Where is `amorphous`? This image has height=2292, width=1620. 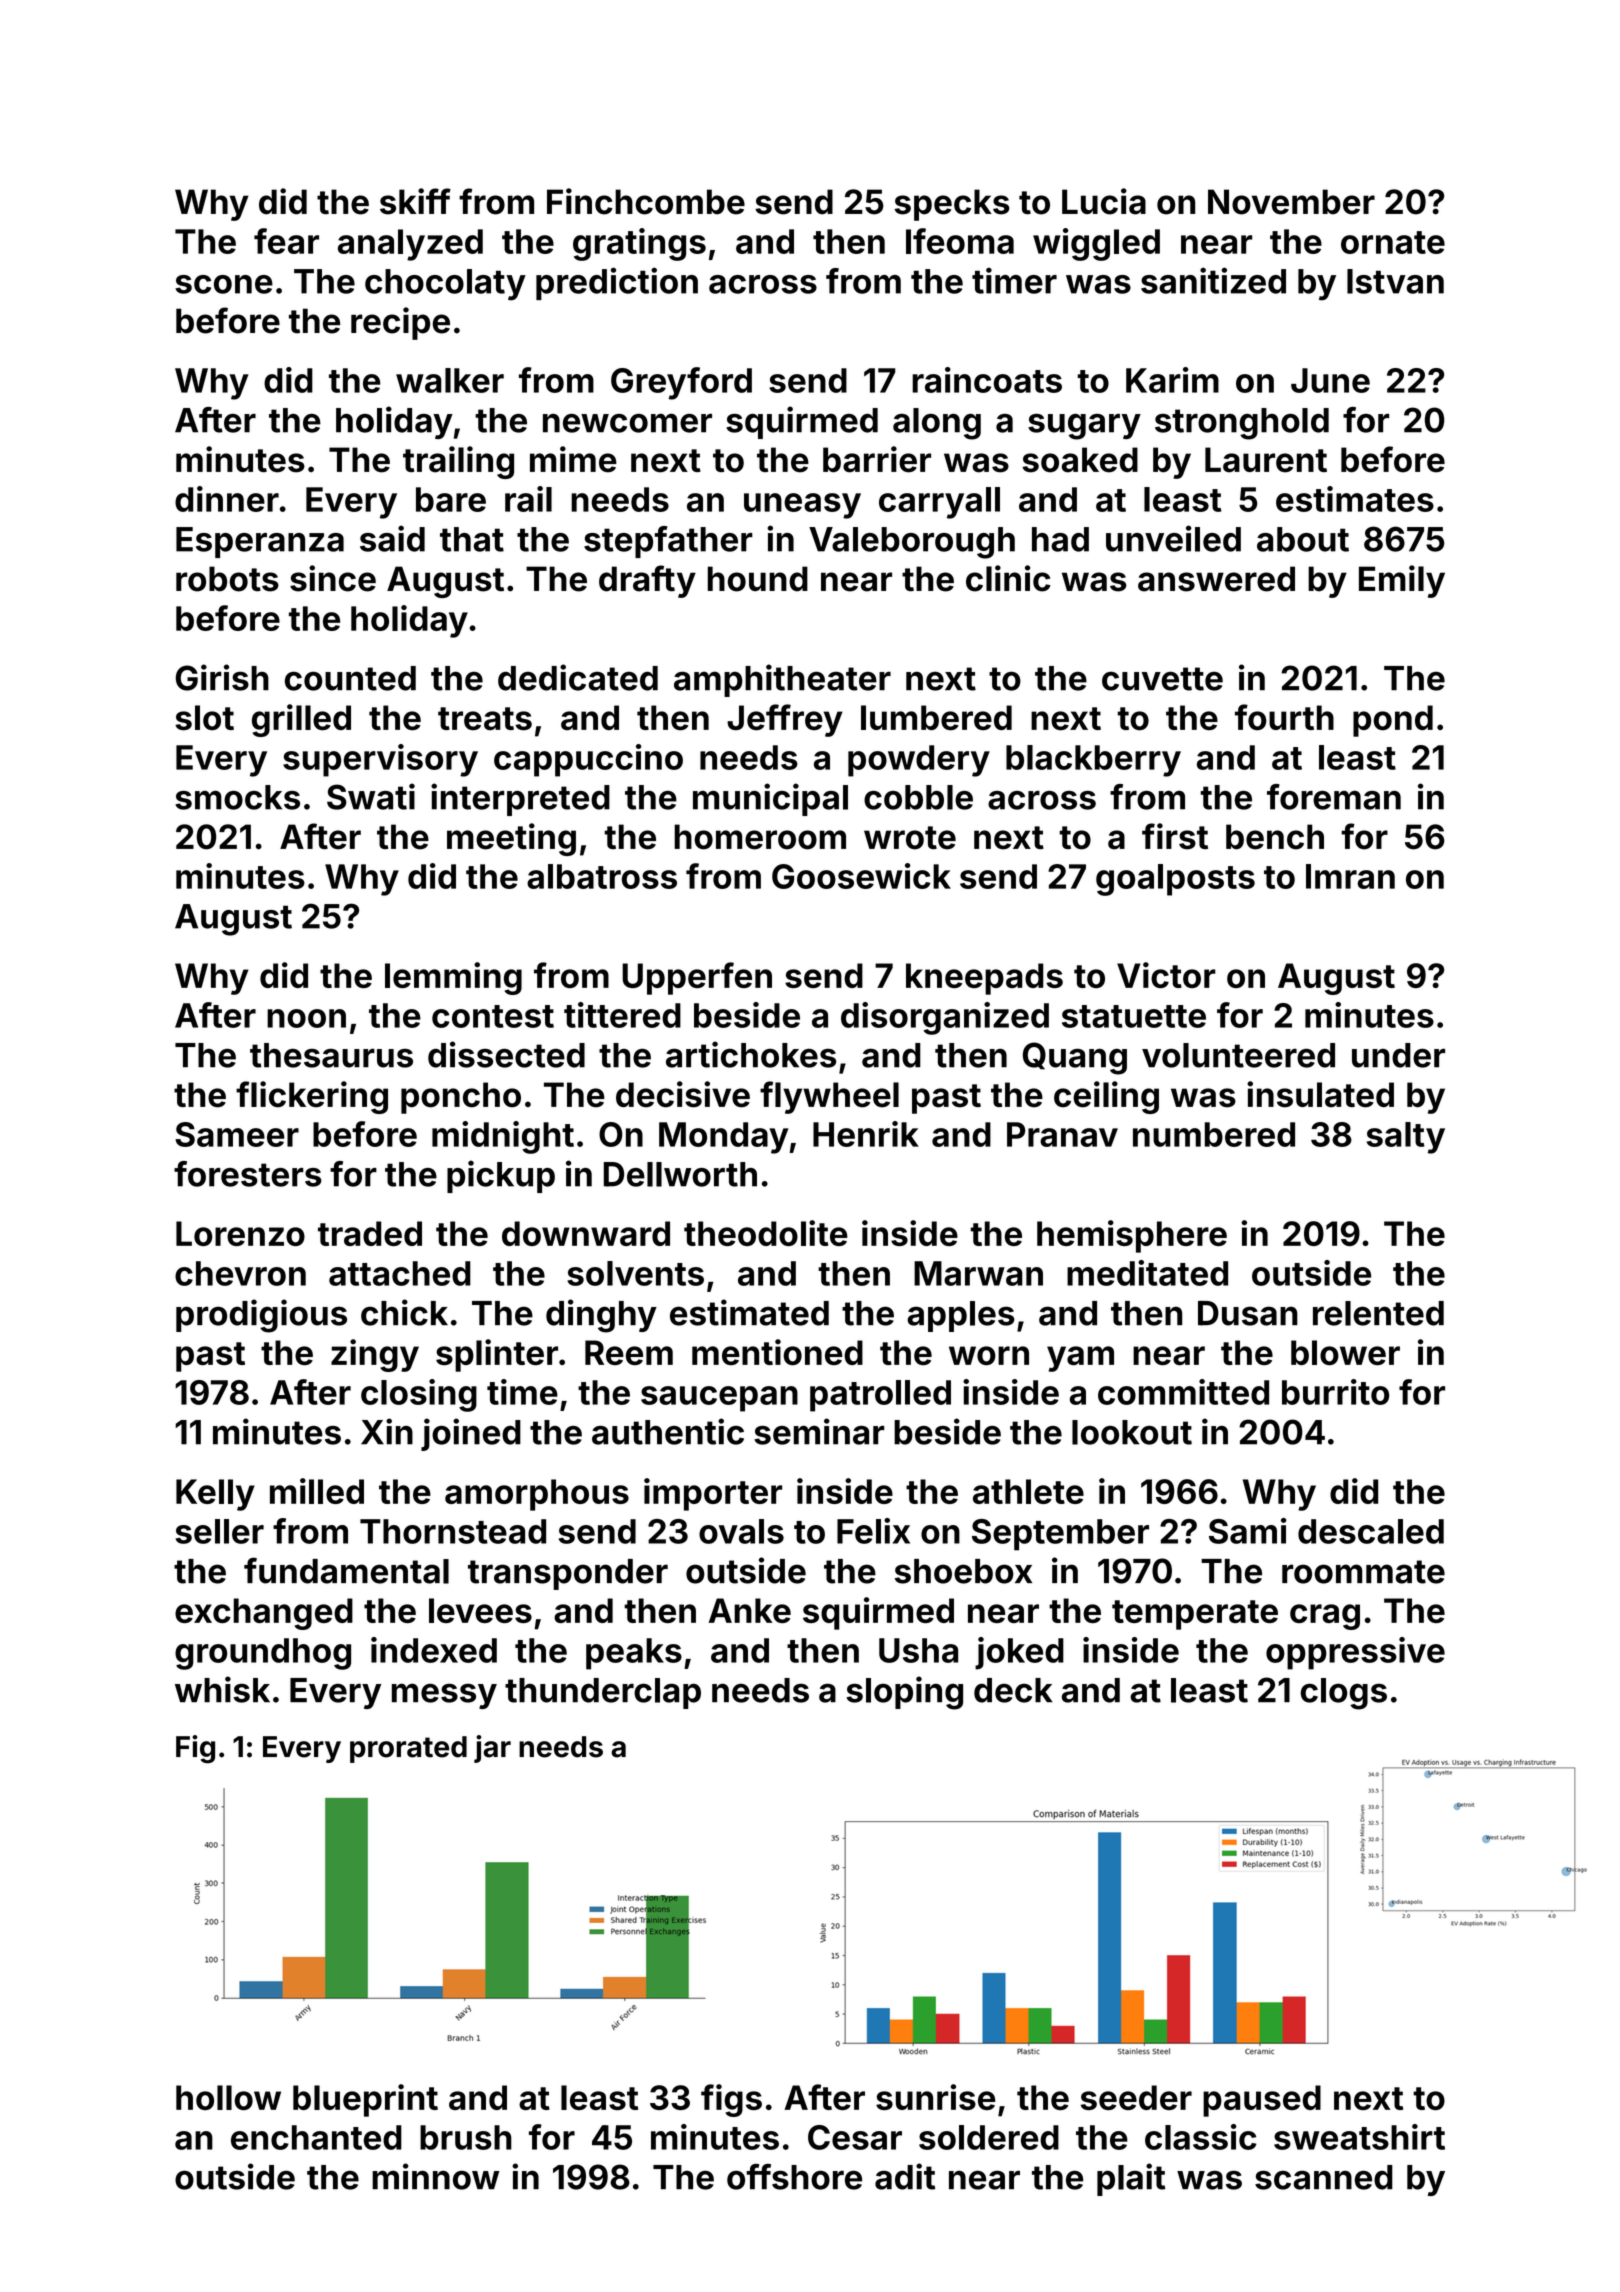
amorphous is located at coordinates (537, 1495).
